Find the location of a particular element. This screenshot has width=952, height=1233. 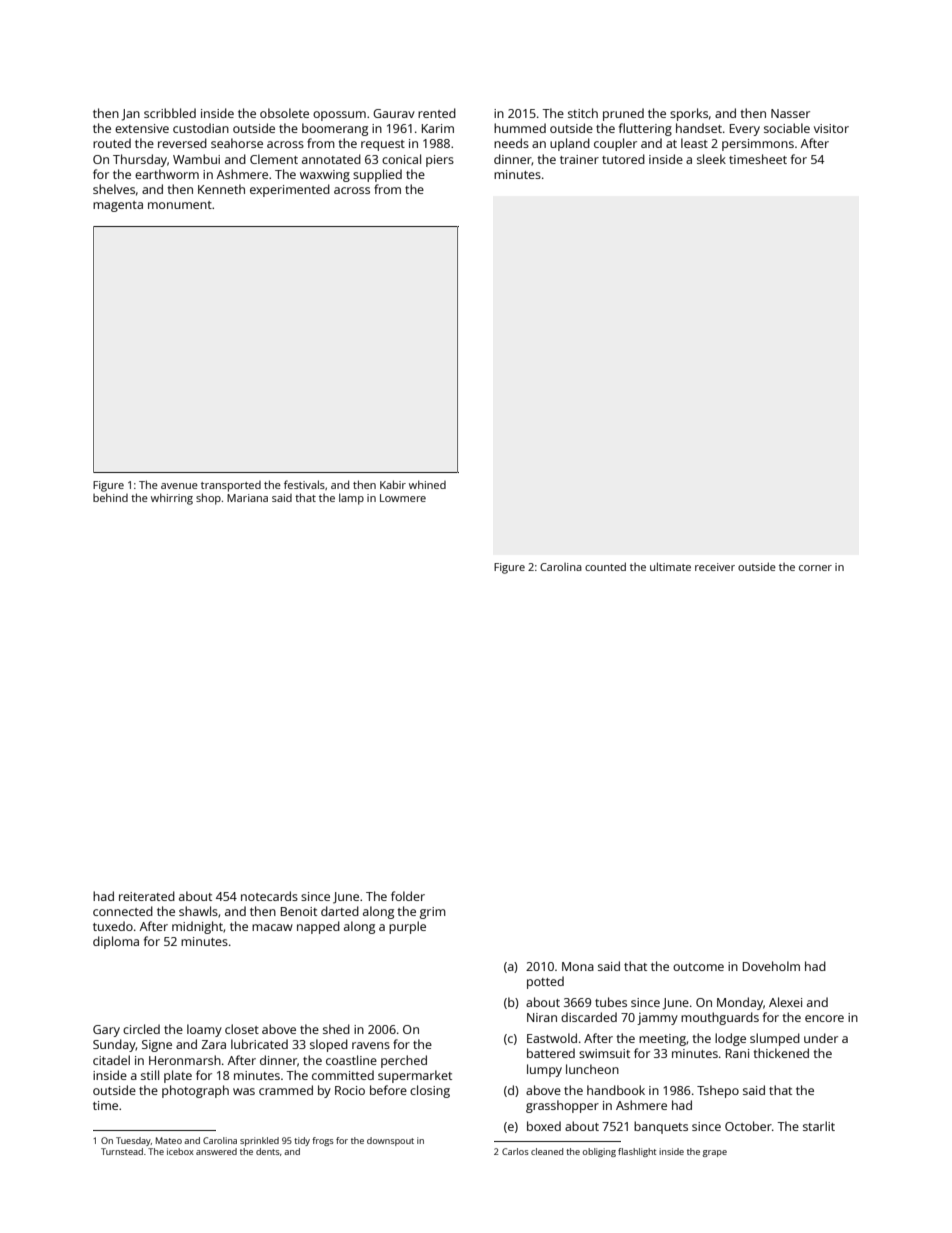

lubricated is located at coordinates (259, 1044).
